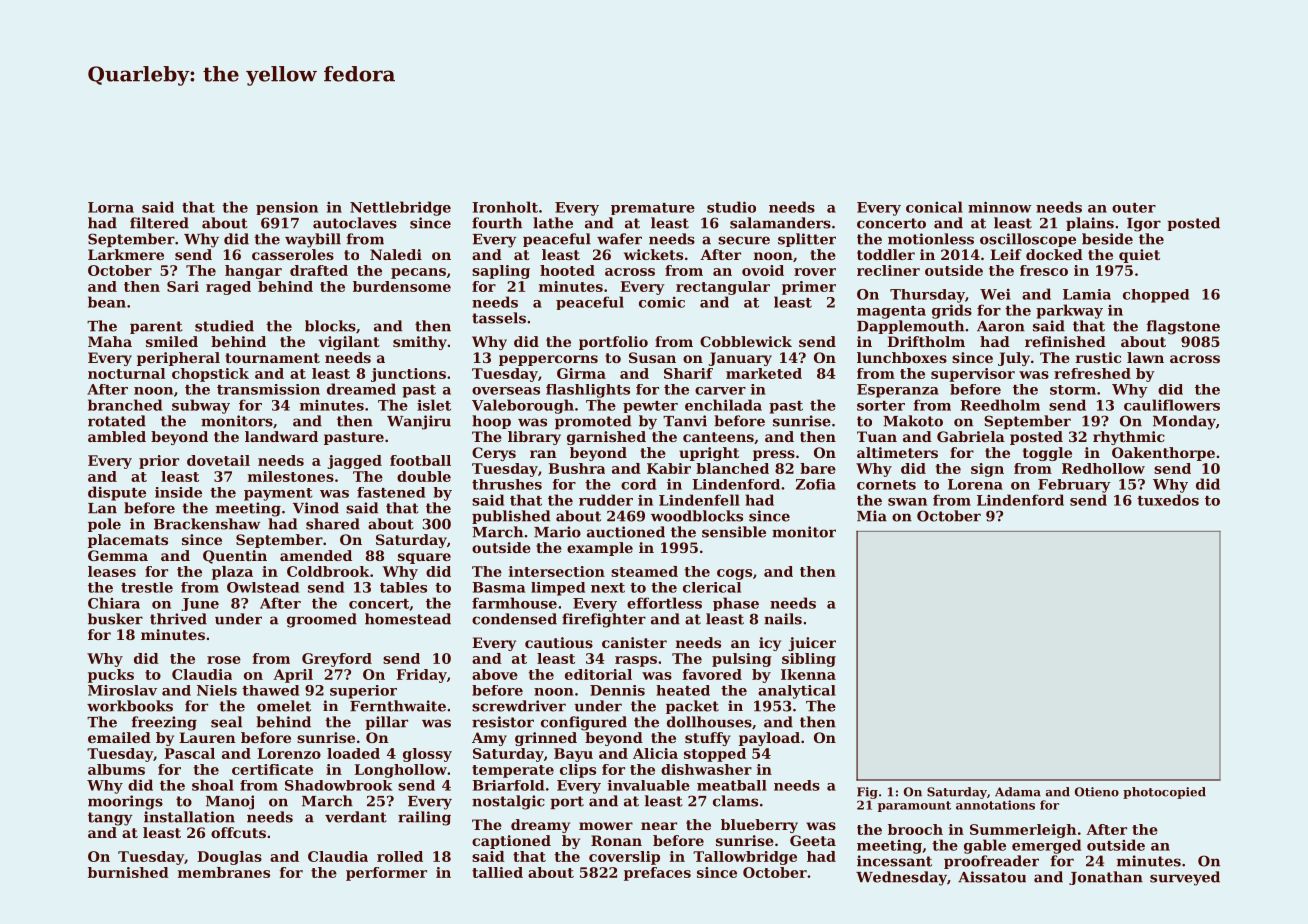 Image resolution: width=1308 pixels, height=924 pixels. Describe the element at coordinates (971, 436) in the screenshot. I see `Gabriela` at that location.
